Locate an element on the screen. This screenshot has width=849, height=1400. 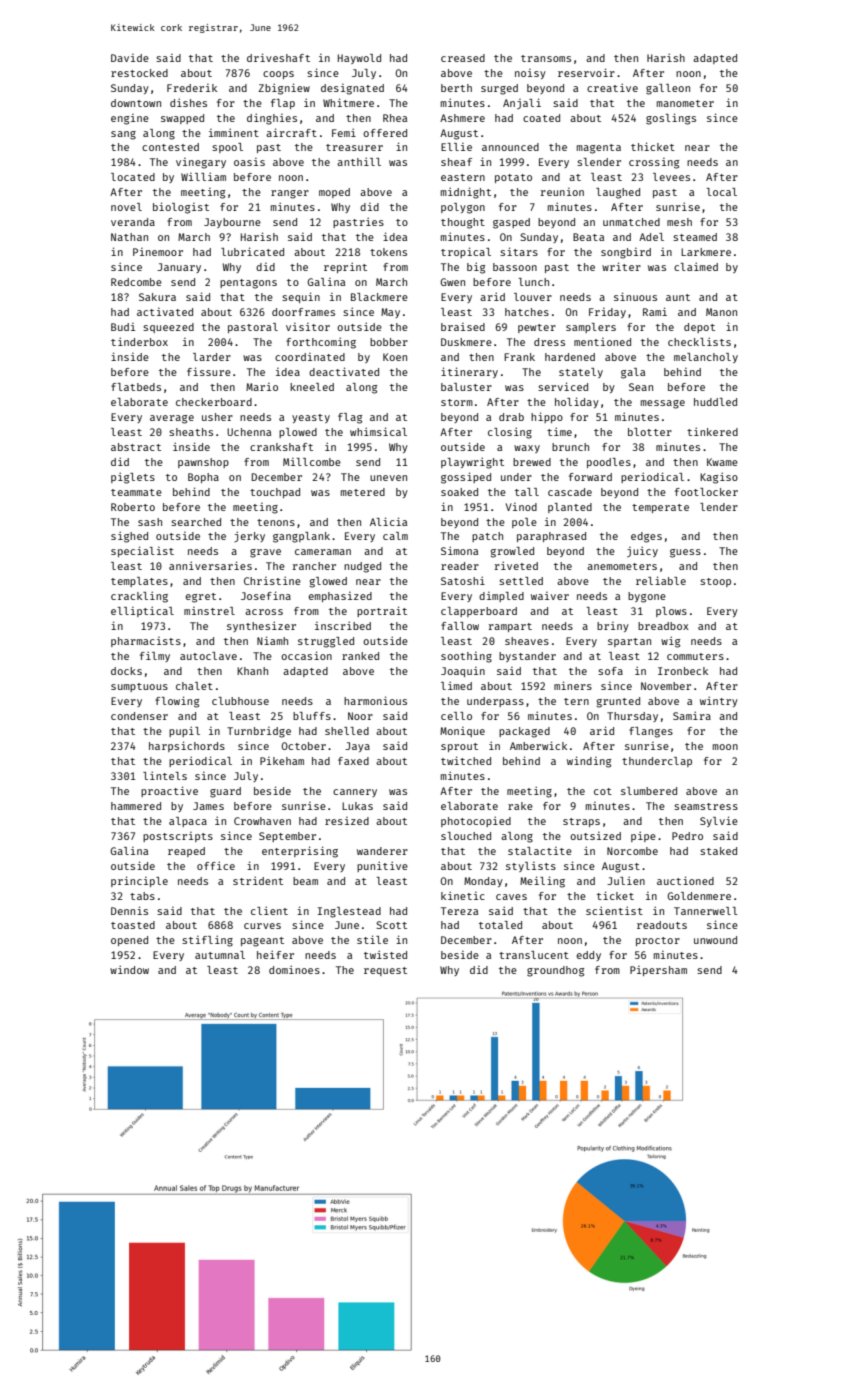
request is located at coordinates (385, 971).
